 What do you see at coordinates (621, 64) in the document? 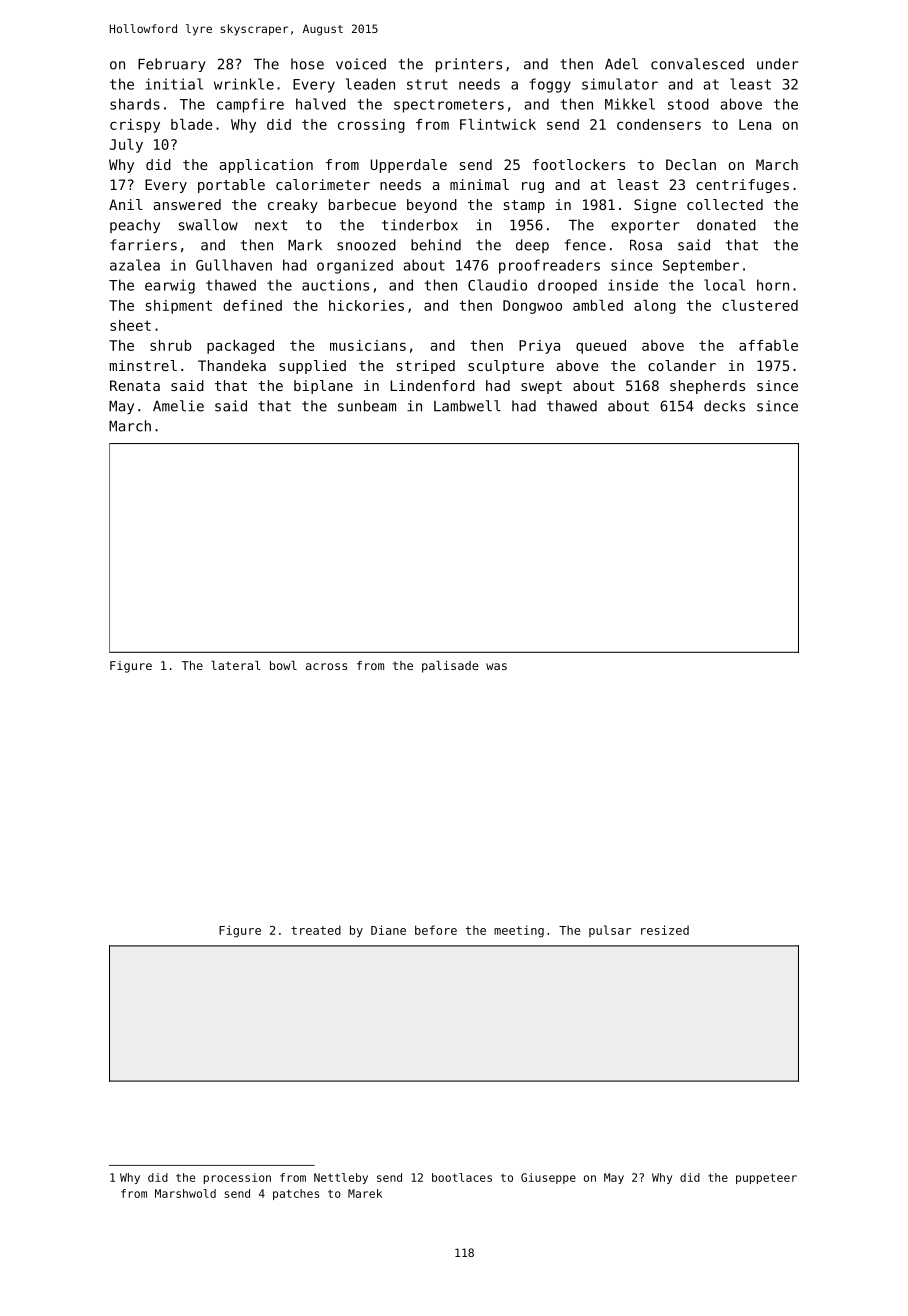
I see `Adel` at bounding box center [621, 64].
